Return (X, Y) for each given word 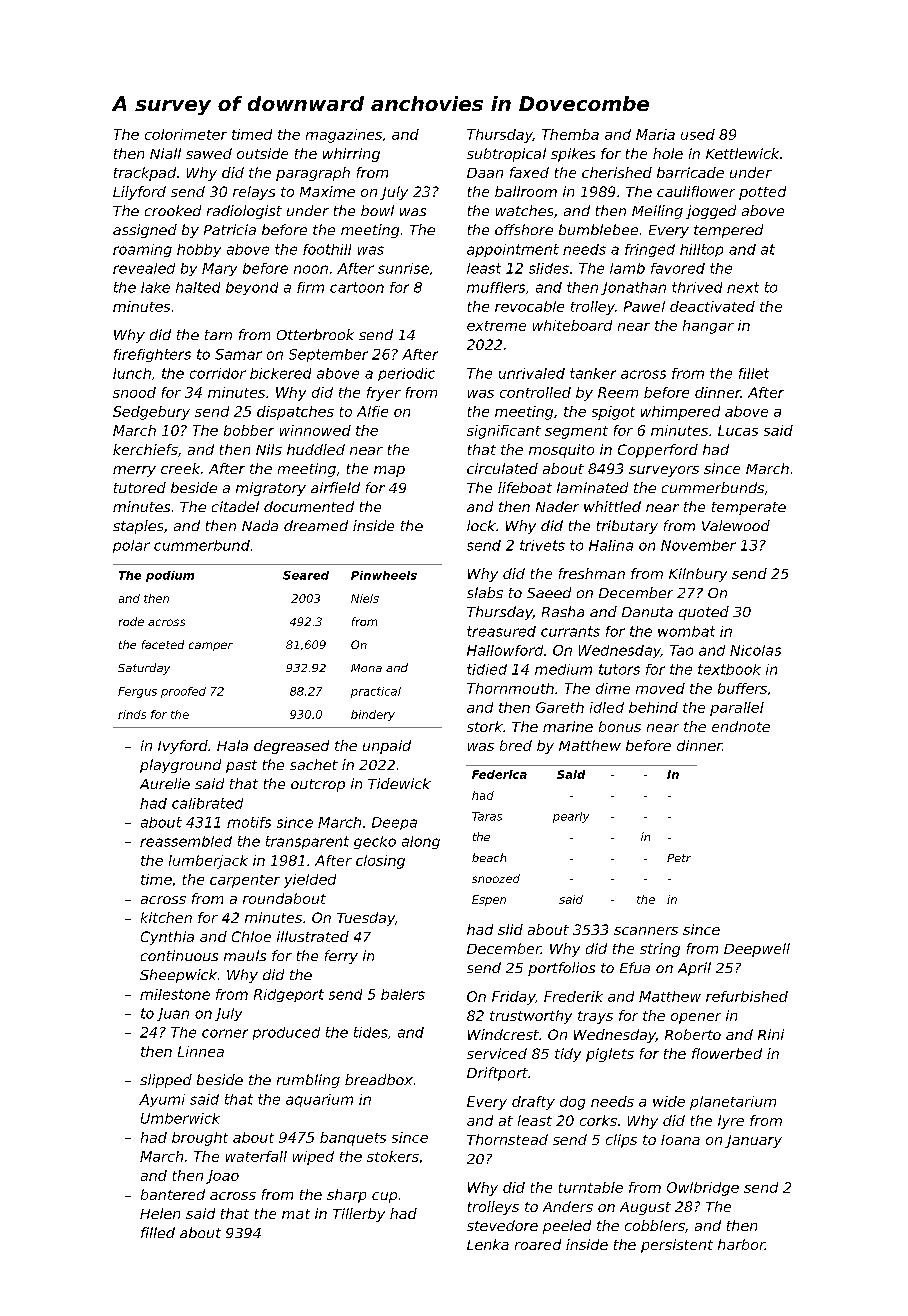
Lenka (488, 1244)
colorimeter (186, 134)
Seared (306, 575)
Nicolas (755, 650)
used (698, 134)
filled (158, 1232)
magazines (344, 136)
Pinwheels (384, 575)
